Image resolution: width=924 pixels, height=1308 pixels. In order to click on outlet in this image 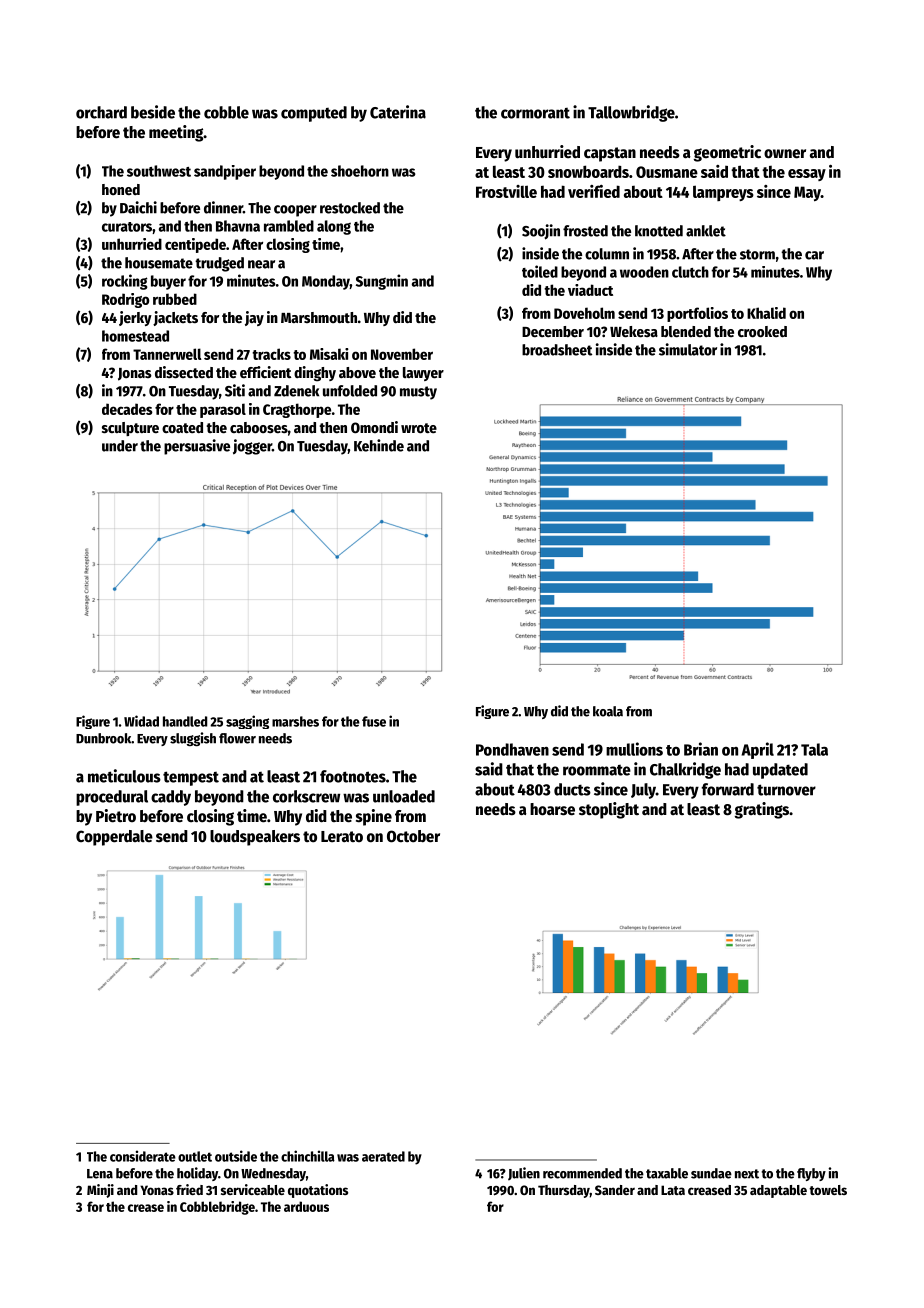, I will do `click(195, 1156)`.
